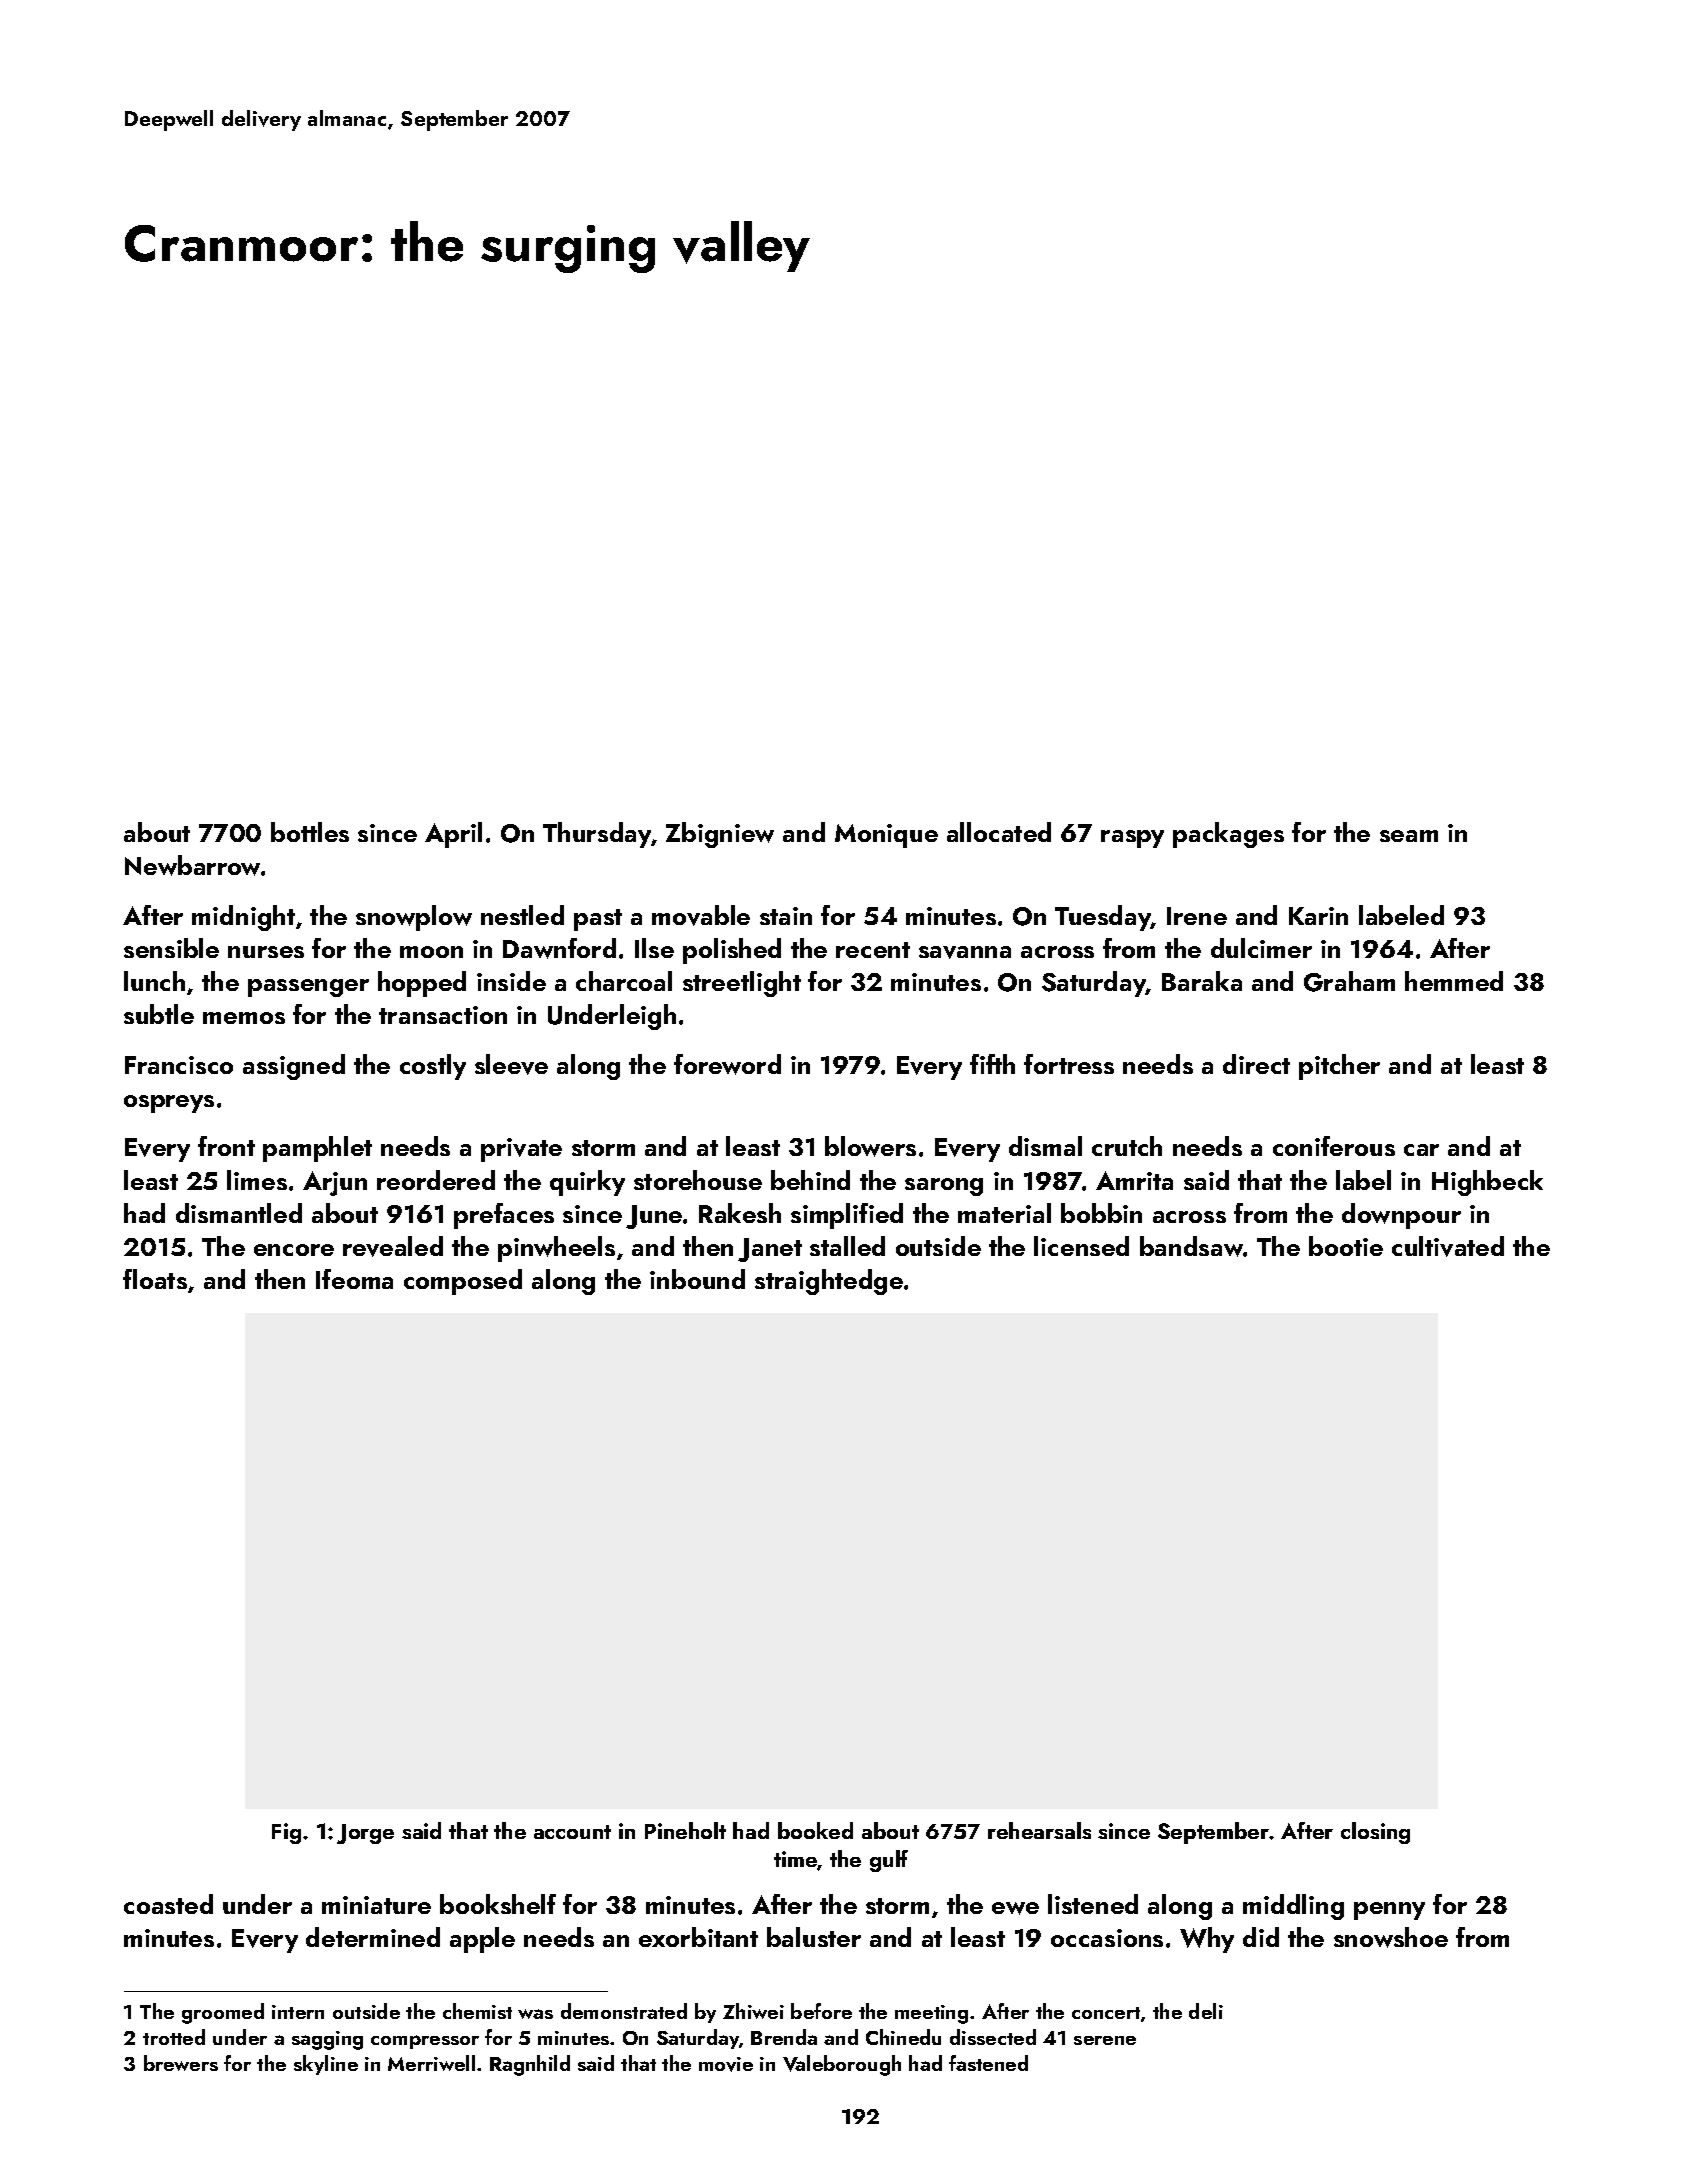 The height and width of the screenshot is (2178, 1683). Describe the element at coordinates (726, 2064) in the screenshot. I see `movie` at that location.
